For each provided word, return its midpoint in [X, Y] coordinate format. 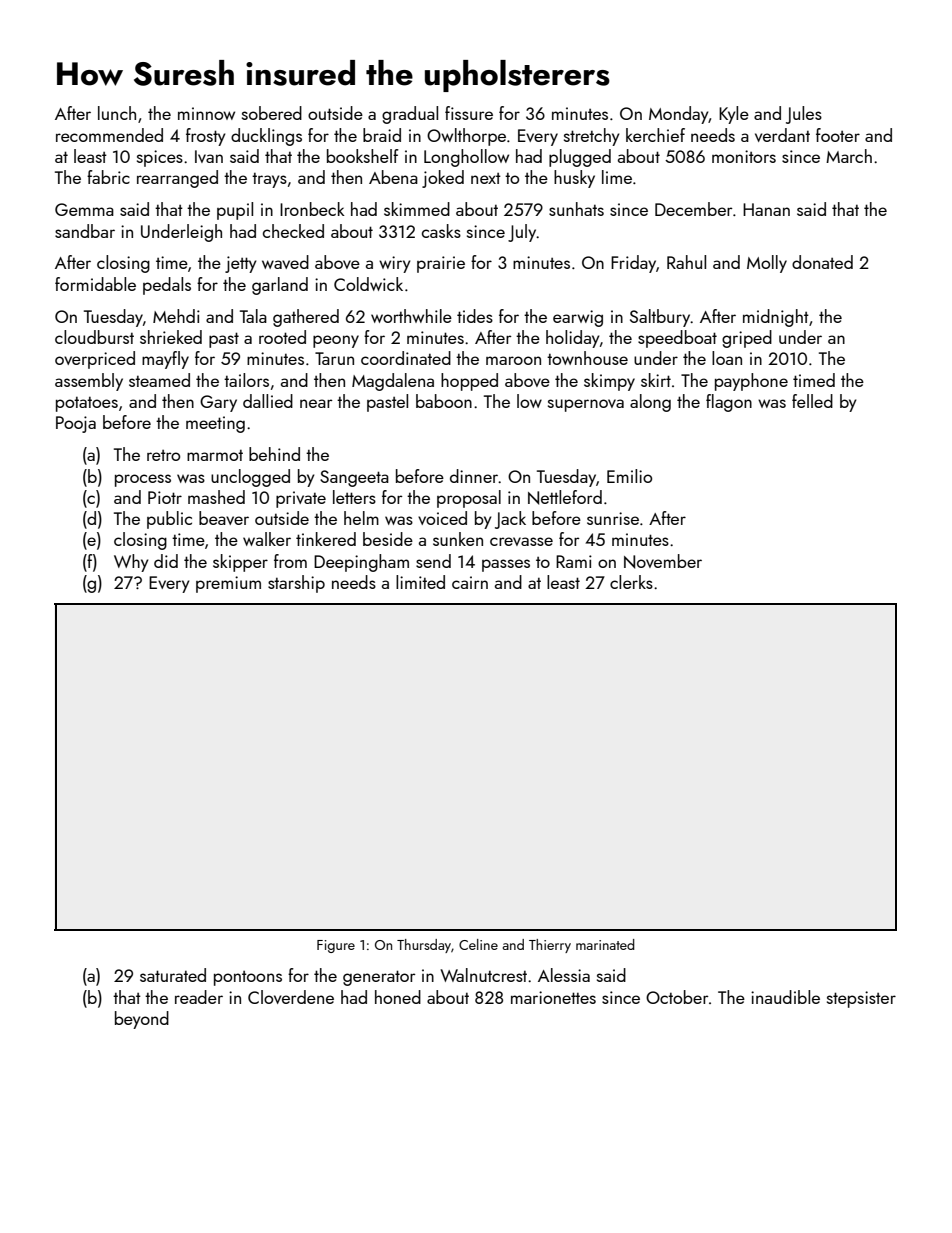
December [694, 209]
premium [228, 584]
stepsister [861, 999]
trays [269, 180]
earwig [578, 318]
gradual [410, 115]
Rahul [686, 262]
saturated [173, 975]
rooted [282, 337]
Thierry [550, 946]
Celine [478, 944]
